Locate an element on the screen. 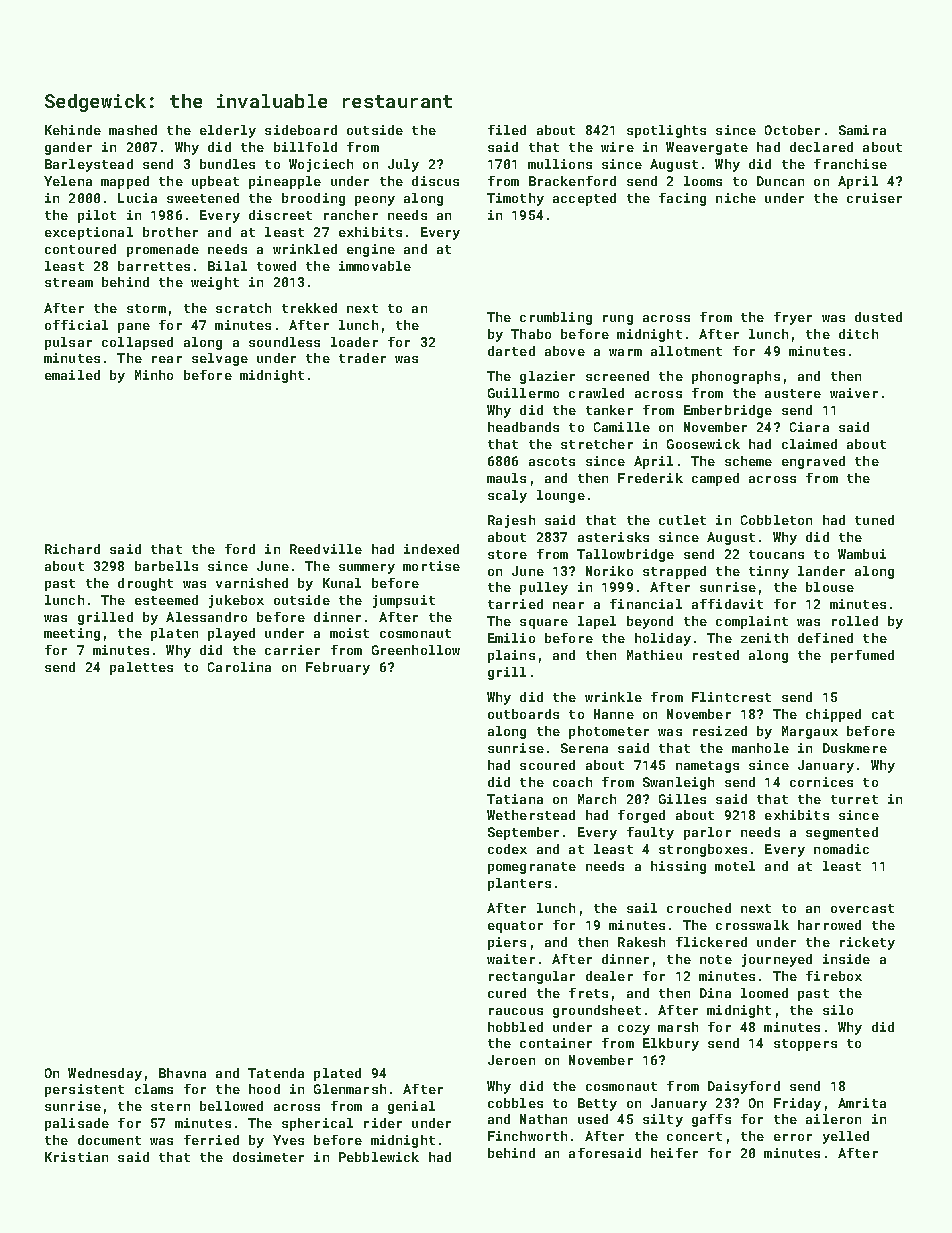 This screenshot has width=952, height=1233. palettes is located at coordinates (141, 668).
